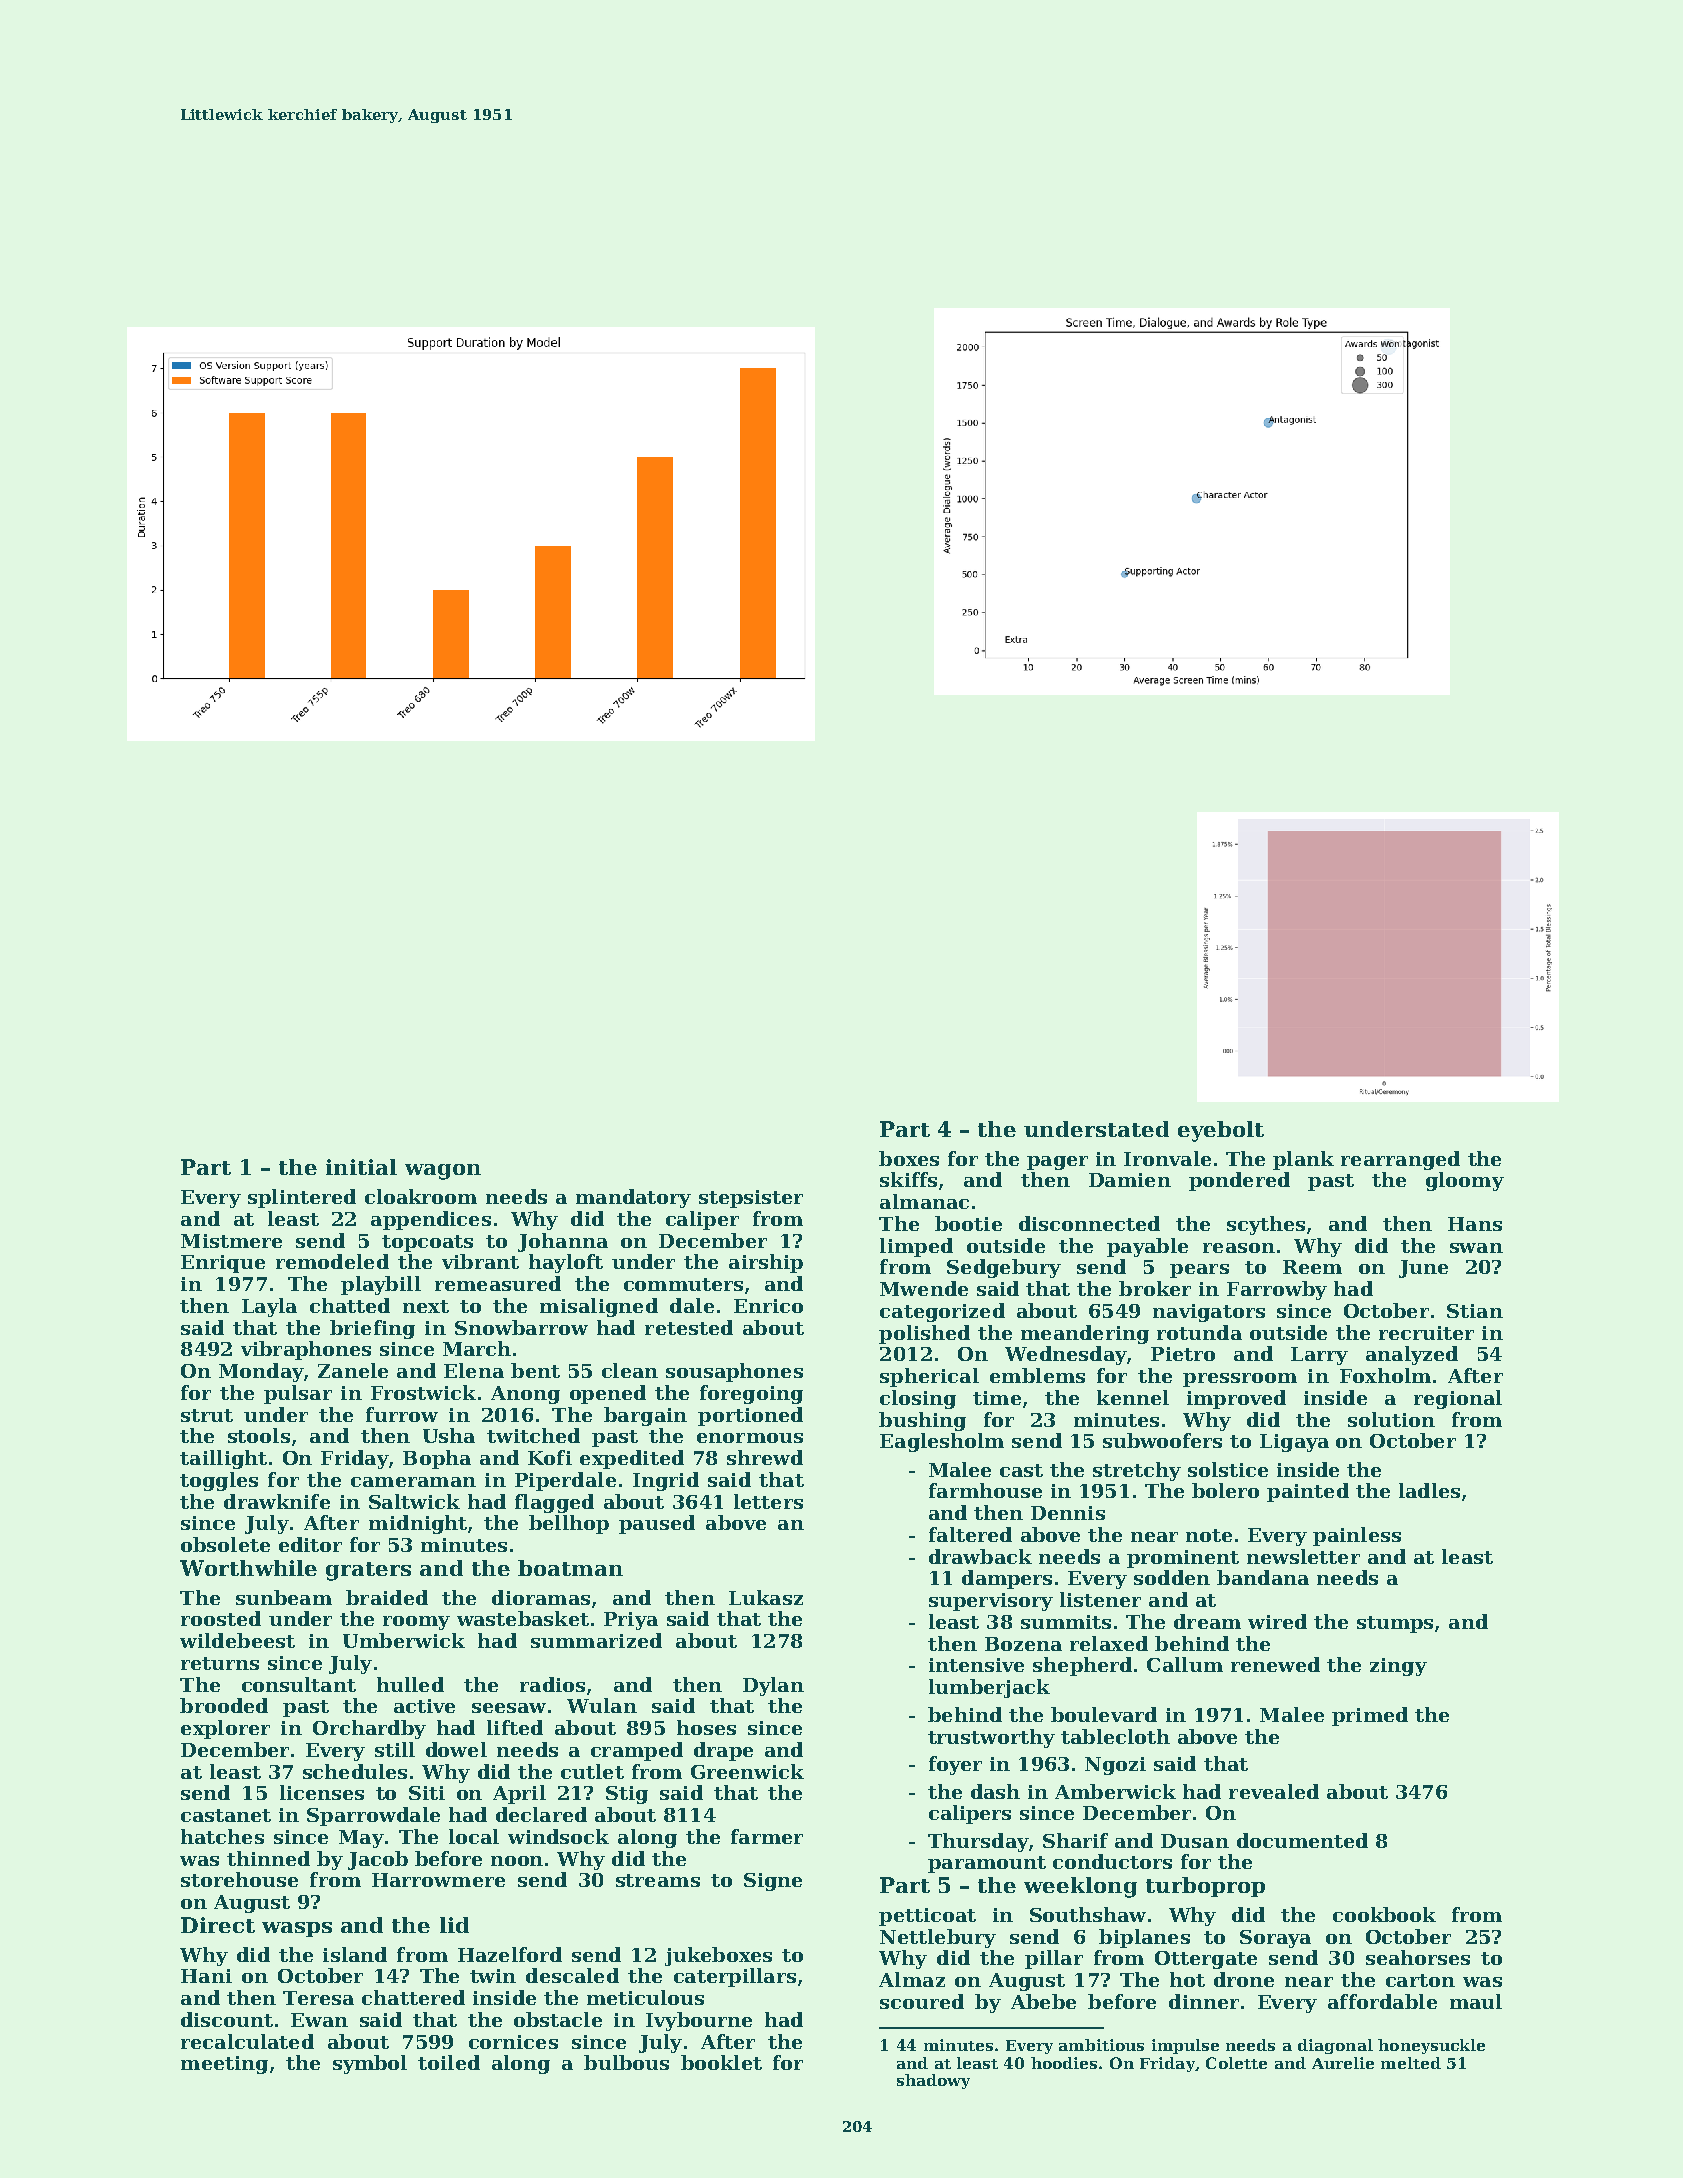 The width and height of the screenshot is (1683, 2178). I want to click on improved, so click(1236, 1399).
